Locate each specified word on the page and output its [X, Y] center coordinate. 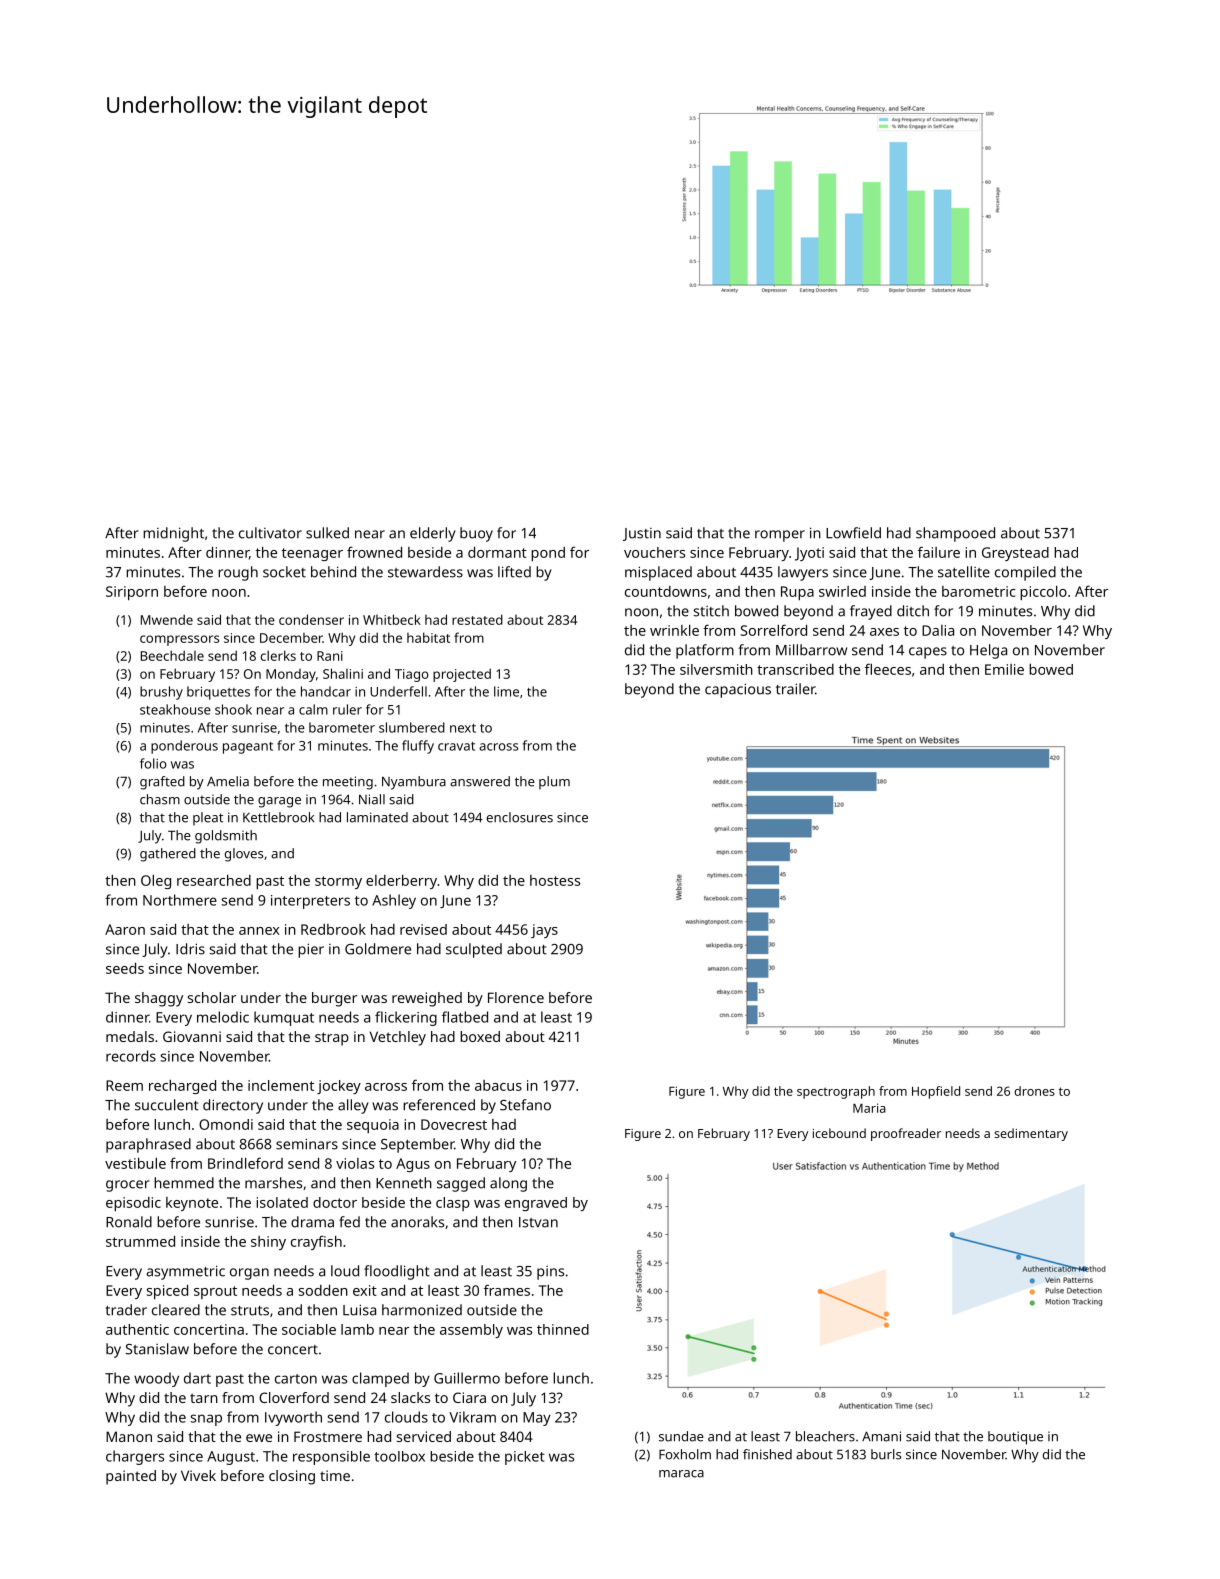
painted [131, 1477]
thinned [563, 1329]
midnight [173, 534]
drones [1034, 1091]
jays [544, 931]
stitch [711, 611]
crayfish [316, 1242]
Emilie [1004, 669]
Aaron [125, 929]
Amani [881, 1436]
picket [525, 1458]
